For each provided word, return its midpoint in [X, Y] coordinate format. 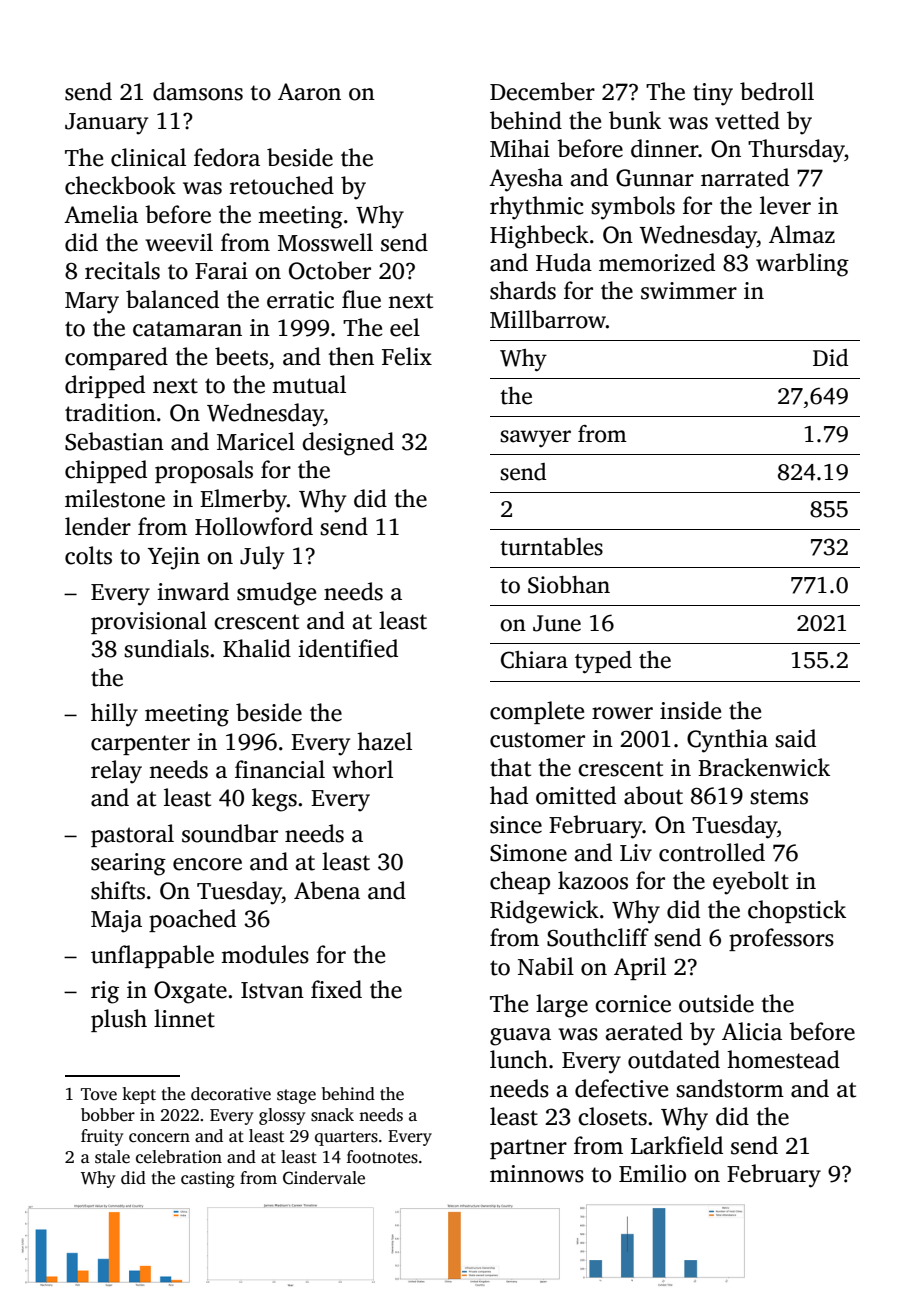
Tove [99, 1094]
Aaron [309, 92]
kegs [274, 800]
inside [690, 710]
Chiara [534, 660]
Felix [407, 356]
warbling [802, 265]
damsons [198, 91]
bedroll [777, 91]
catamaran [187, 329]
